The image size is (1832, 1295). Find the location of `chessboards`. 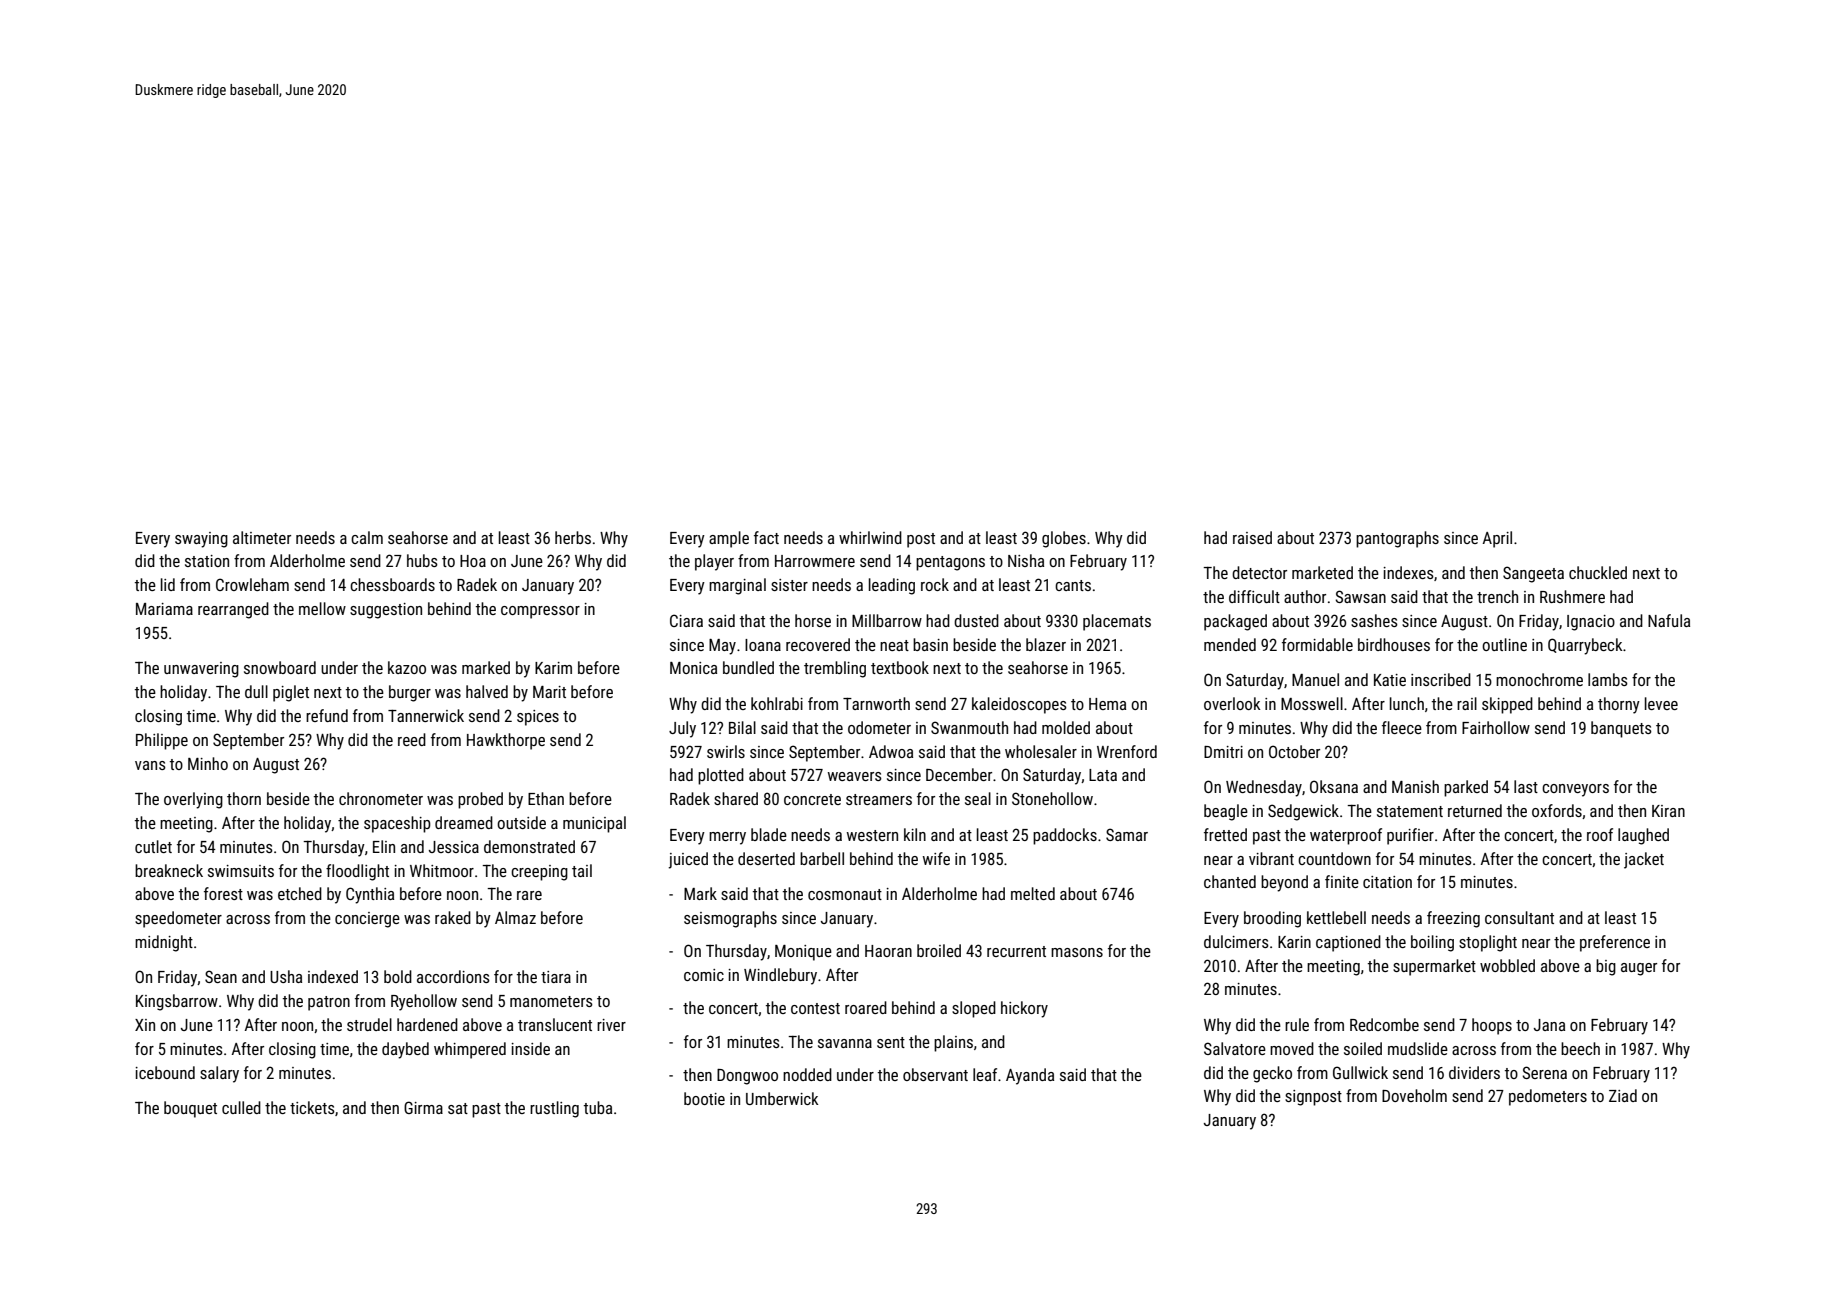

chessboards is located at coordinates (392, 584).
